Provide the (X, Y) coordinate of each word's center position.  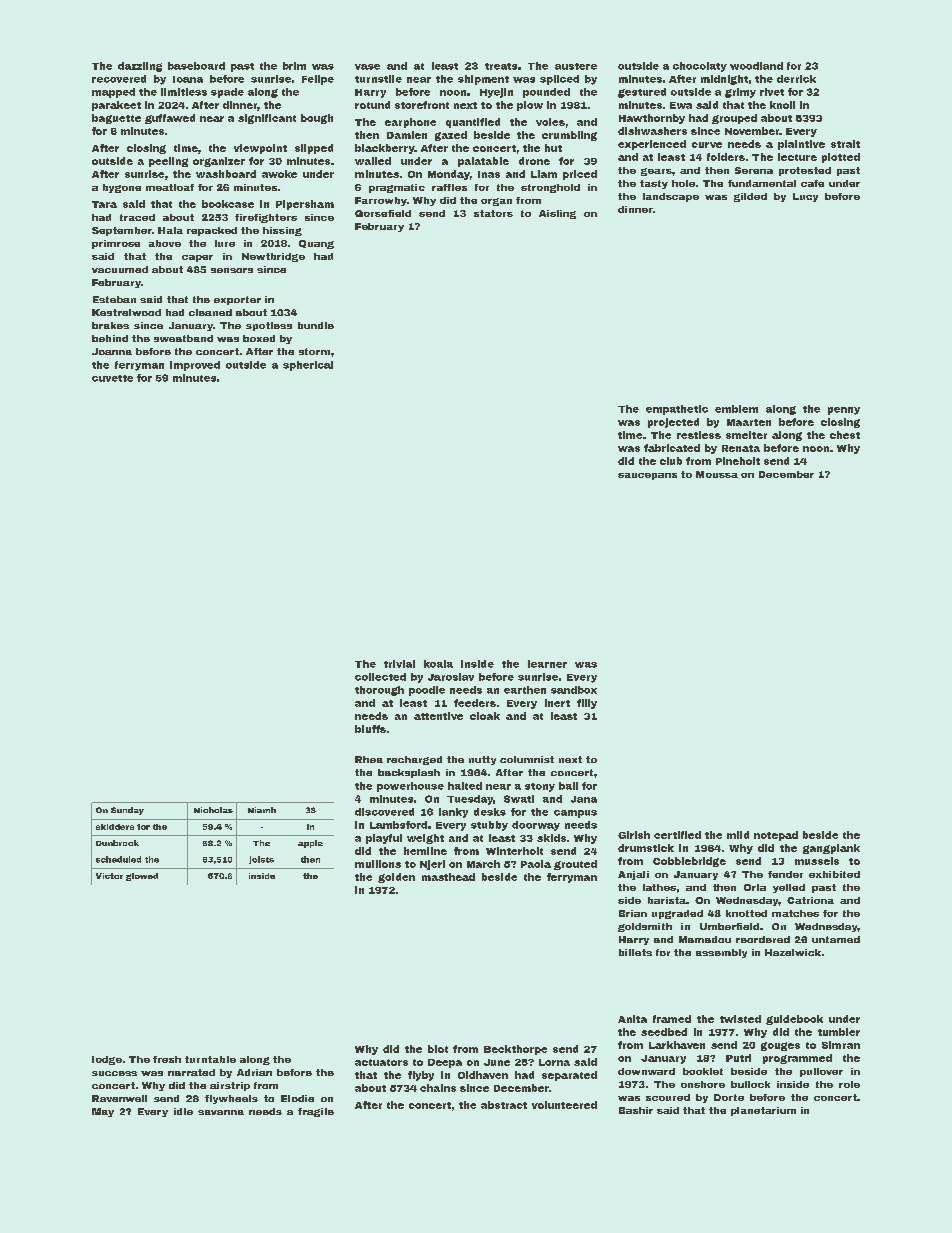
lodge (107, 1060)
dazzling (140, 67)
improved (195, 366)
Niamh (262, 810)
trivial (399, 664)
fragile (316, 1112)
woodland (756, 66)
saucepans (647, 476)
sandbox (574, 690)
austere (576, 66)
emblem (736, 409)
